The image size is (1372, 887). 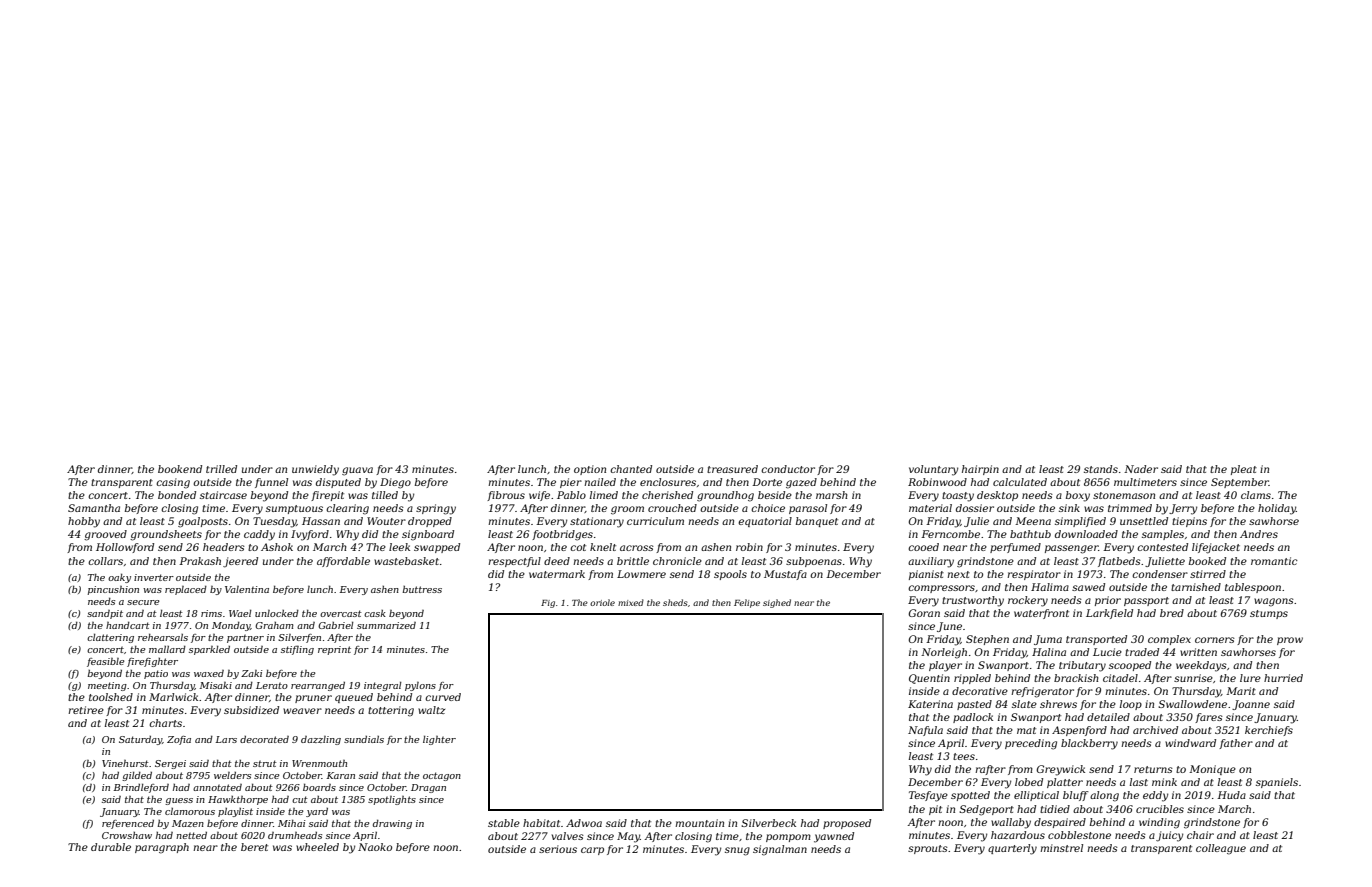 What do you see at coordinates (315, 470) in the image?
I see `unwieldy` at bounding box center [315, 470].
